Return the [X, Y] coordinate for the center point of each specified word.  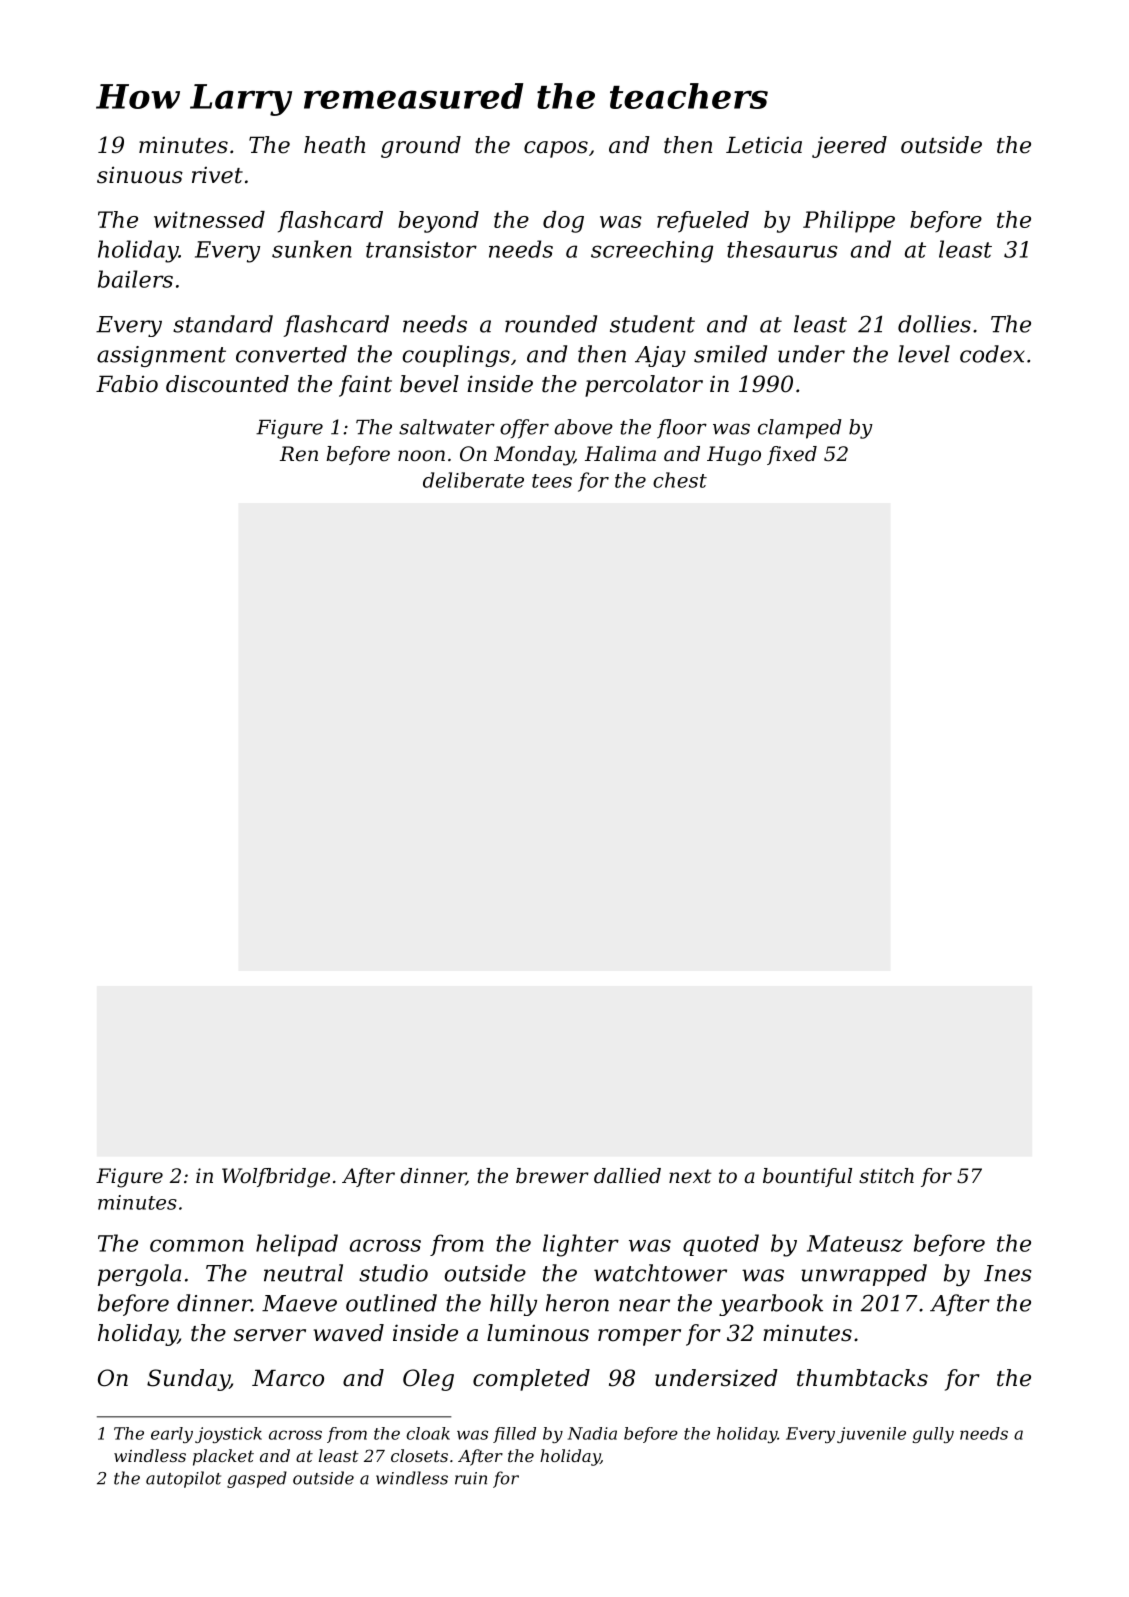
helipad [297, 1245]
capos [556, 149]
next [690, 1176]
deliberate [473, 480]
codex [992, 354]
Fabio [127, 384]
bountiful [807, 1177]
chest [680, 480]
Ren [299, 454]
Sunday [188, 1380]
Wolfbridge [276, 1178]
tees [552, 481]
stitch [886, 1176]
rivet [217, 175]
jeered [849, 147]
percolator [644, 386]
